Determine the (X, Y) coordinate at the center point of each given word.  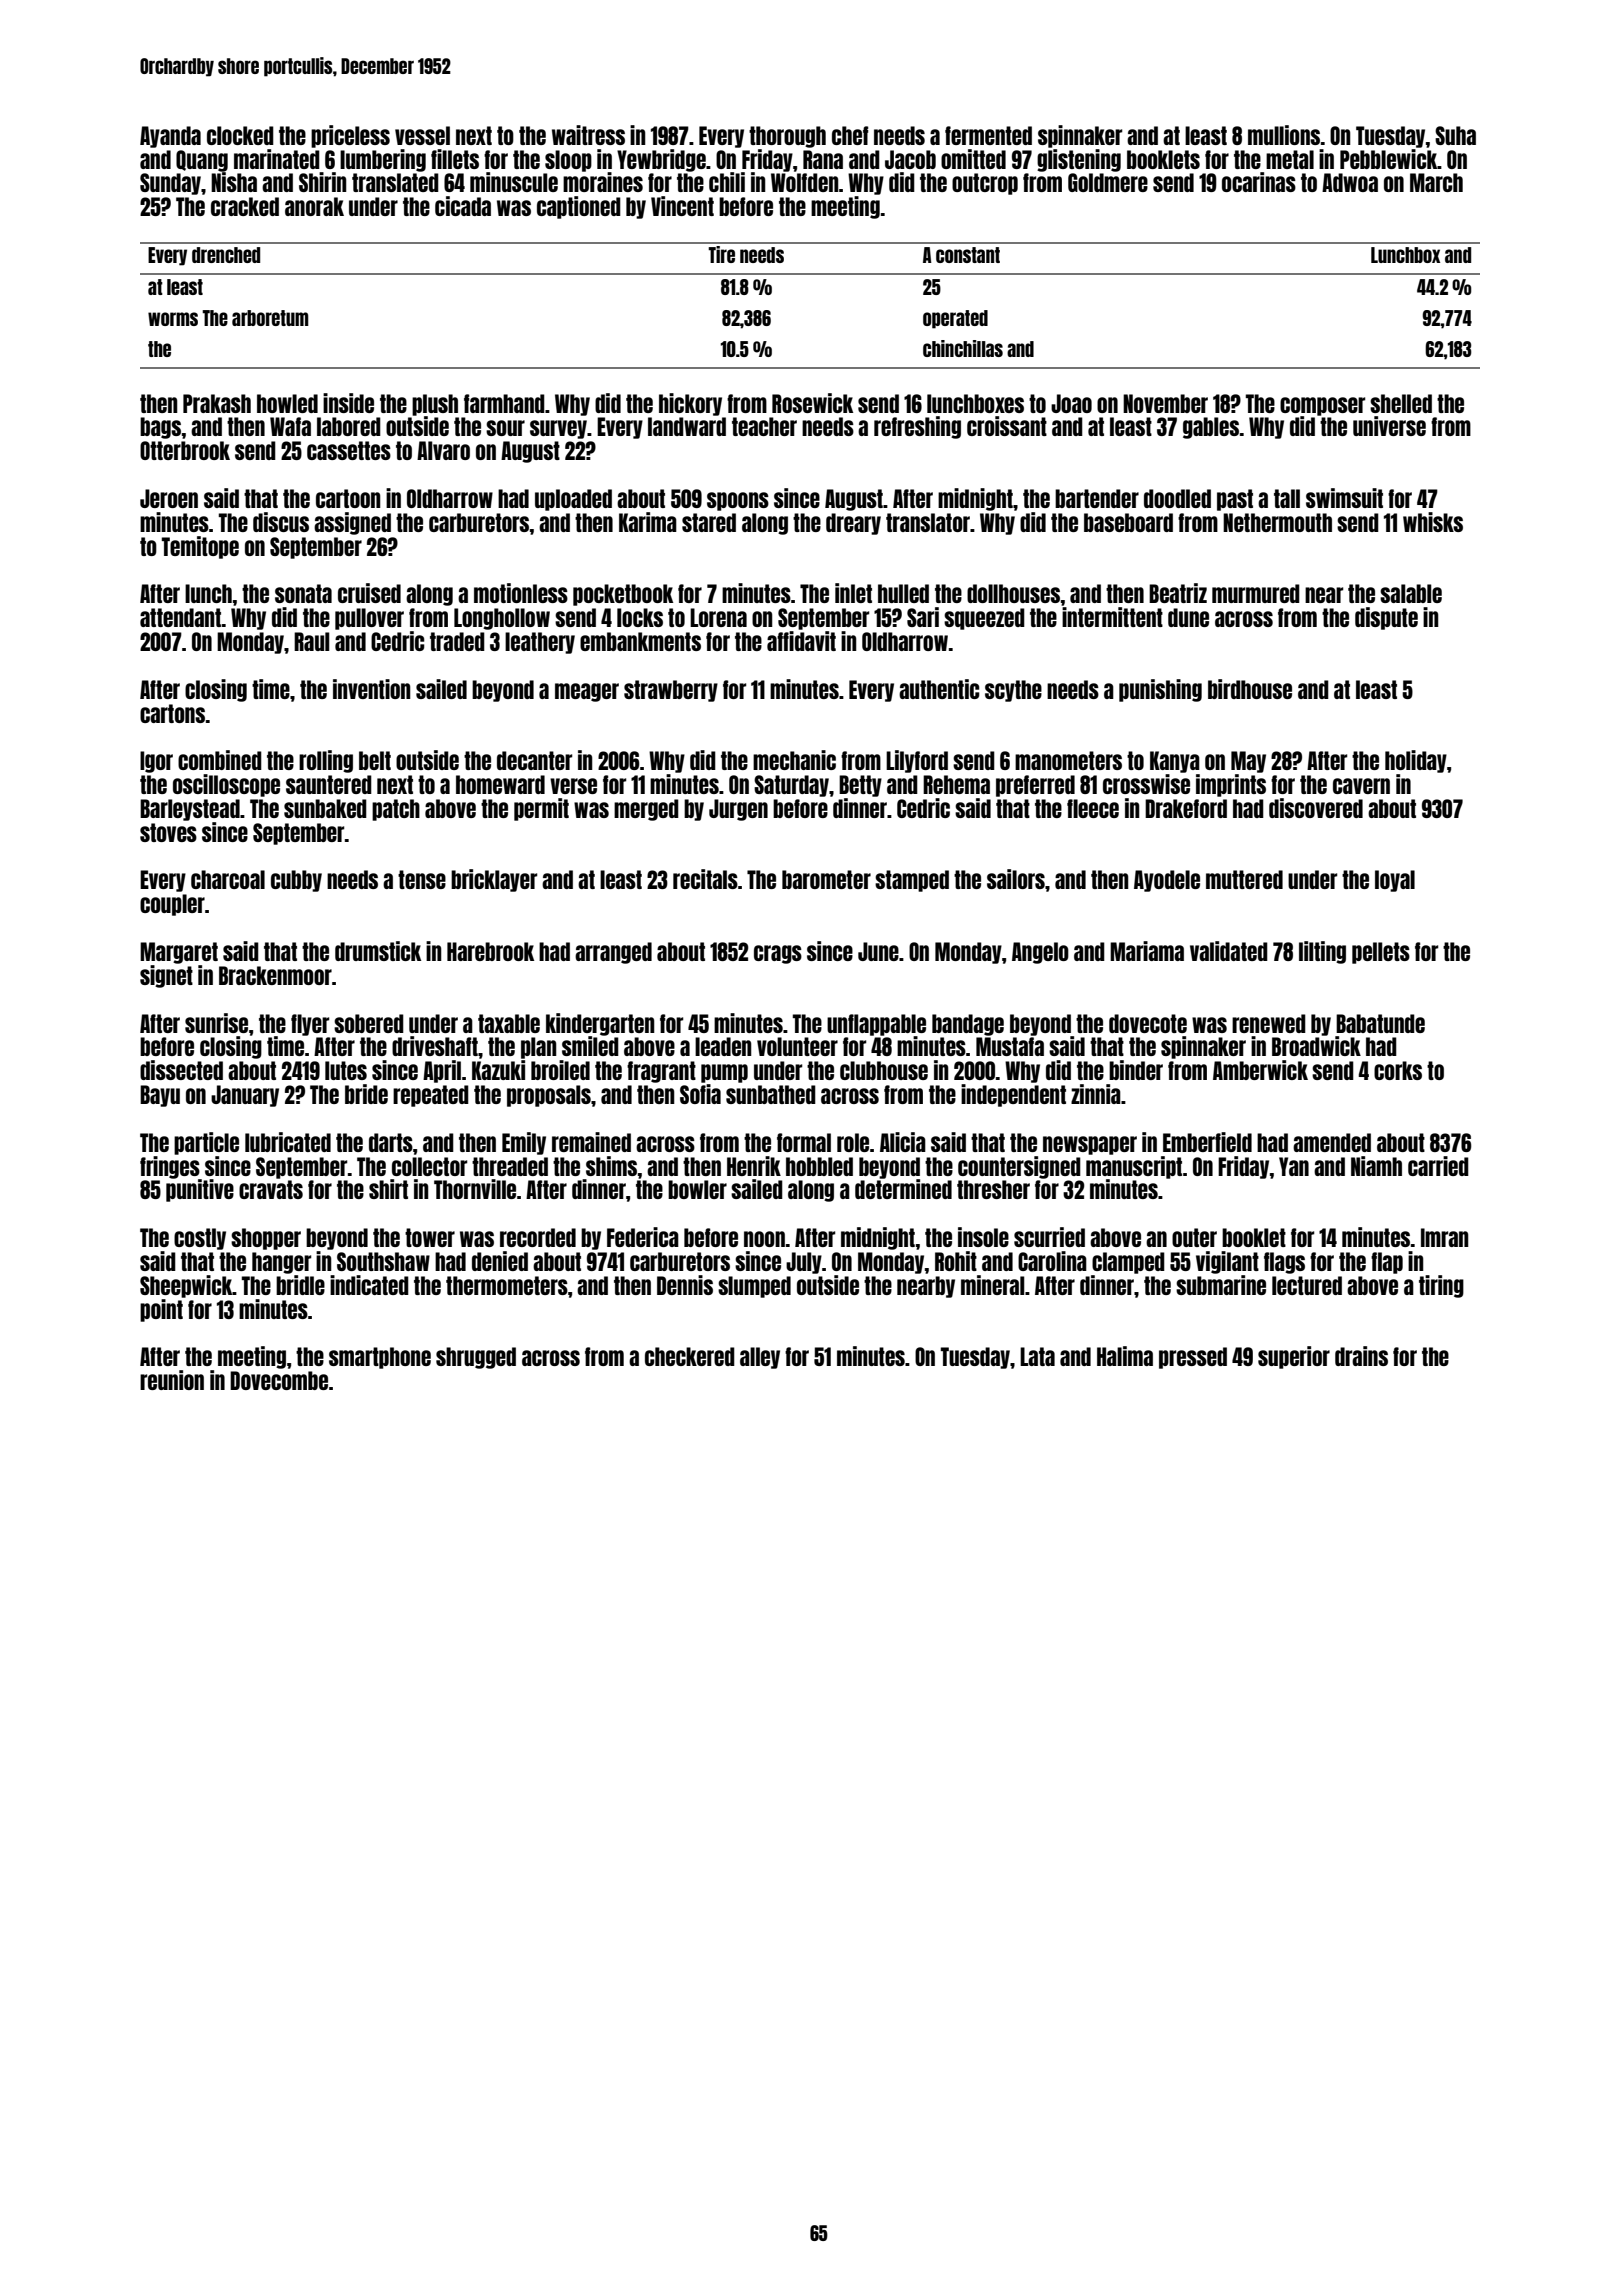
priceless (350, 136)
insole (983, 1237)
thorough (787, 137)
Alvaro (443, 450)
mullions (1284, 135)
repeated (431, 1096)
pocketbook (623, 595)
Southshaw (383, 1261)
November (1165, 403)
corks (1398, 1070)
